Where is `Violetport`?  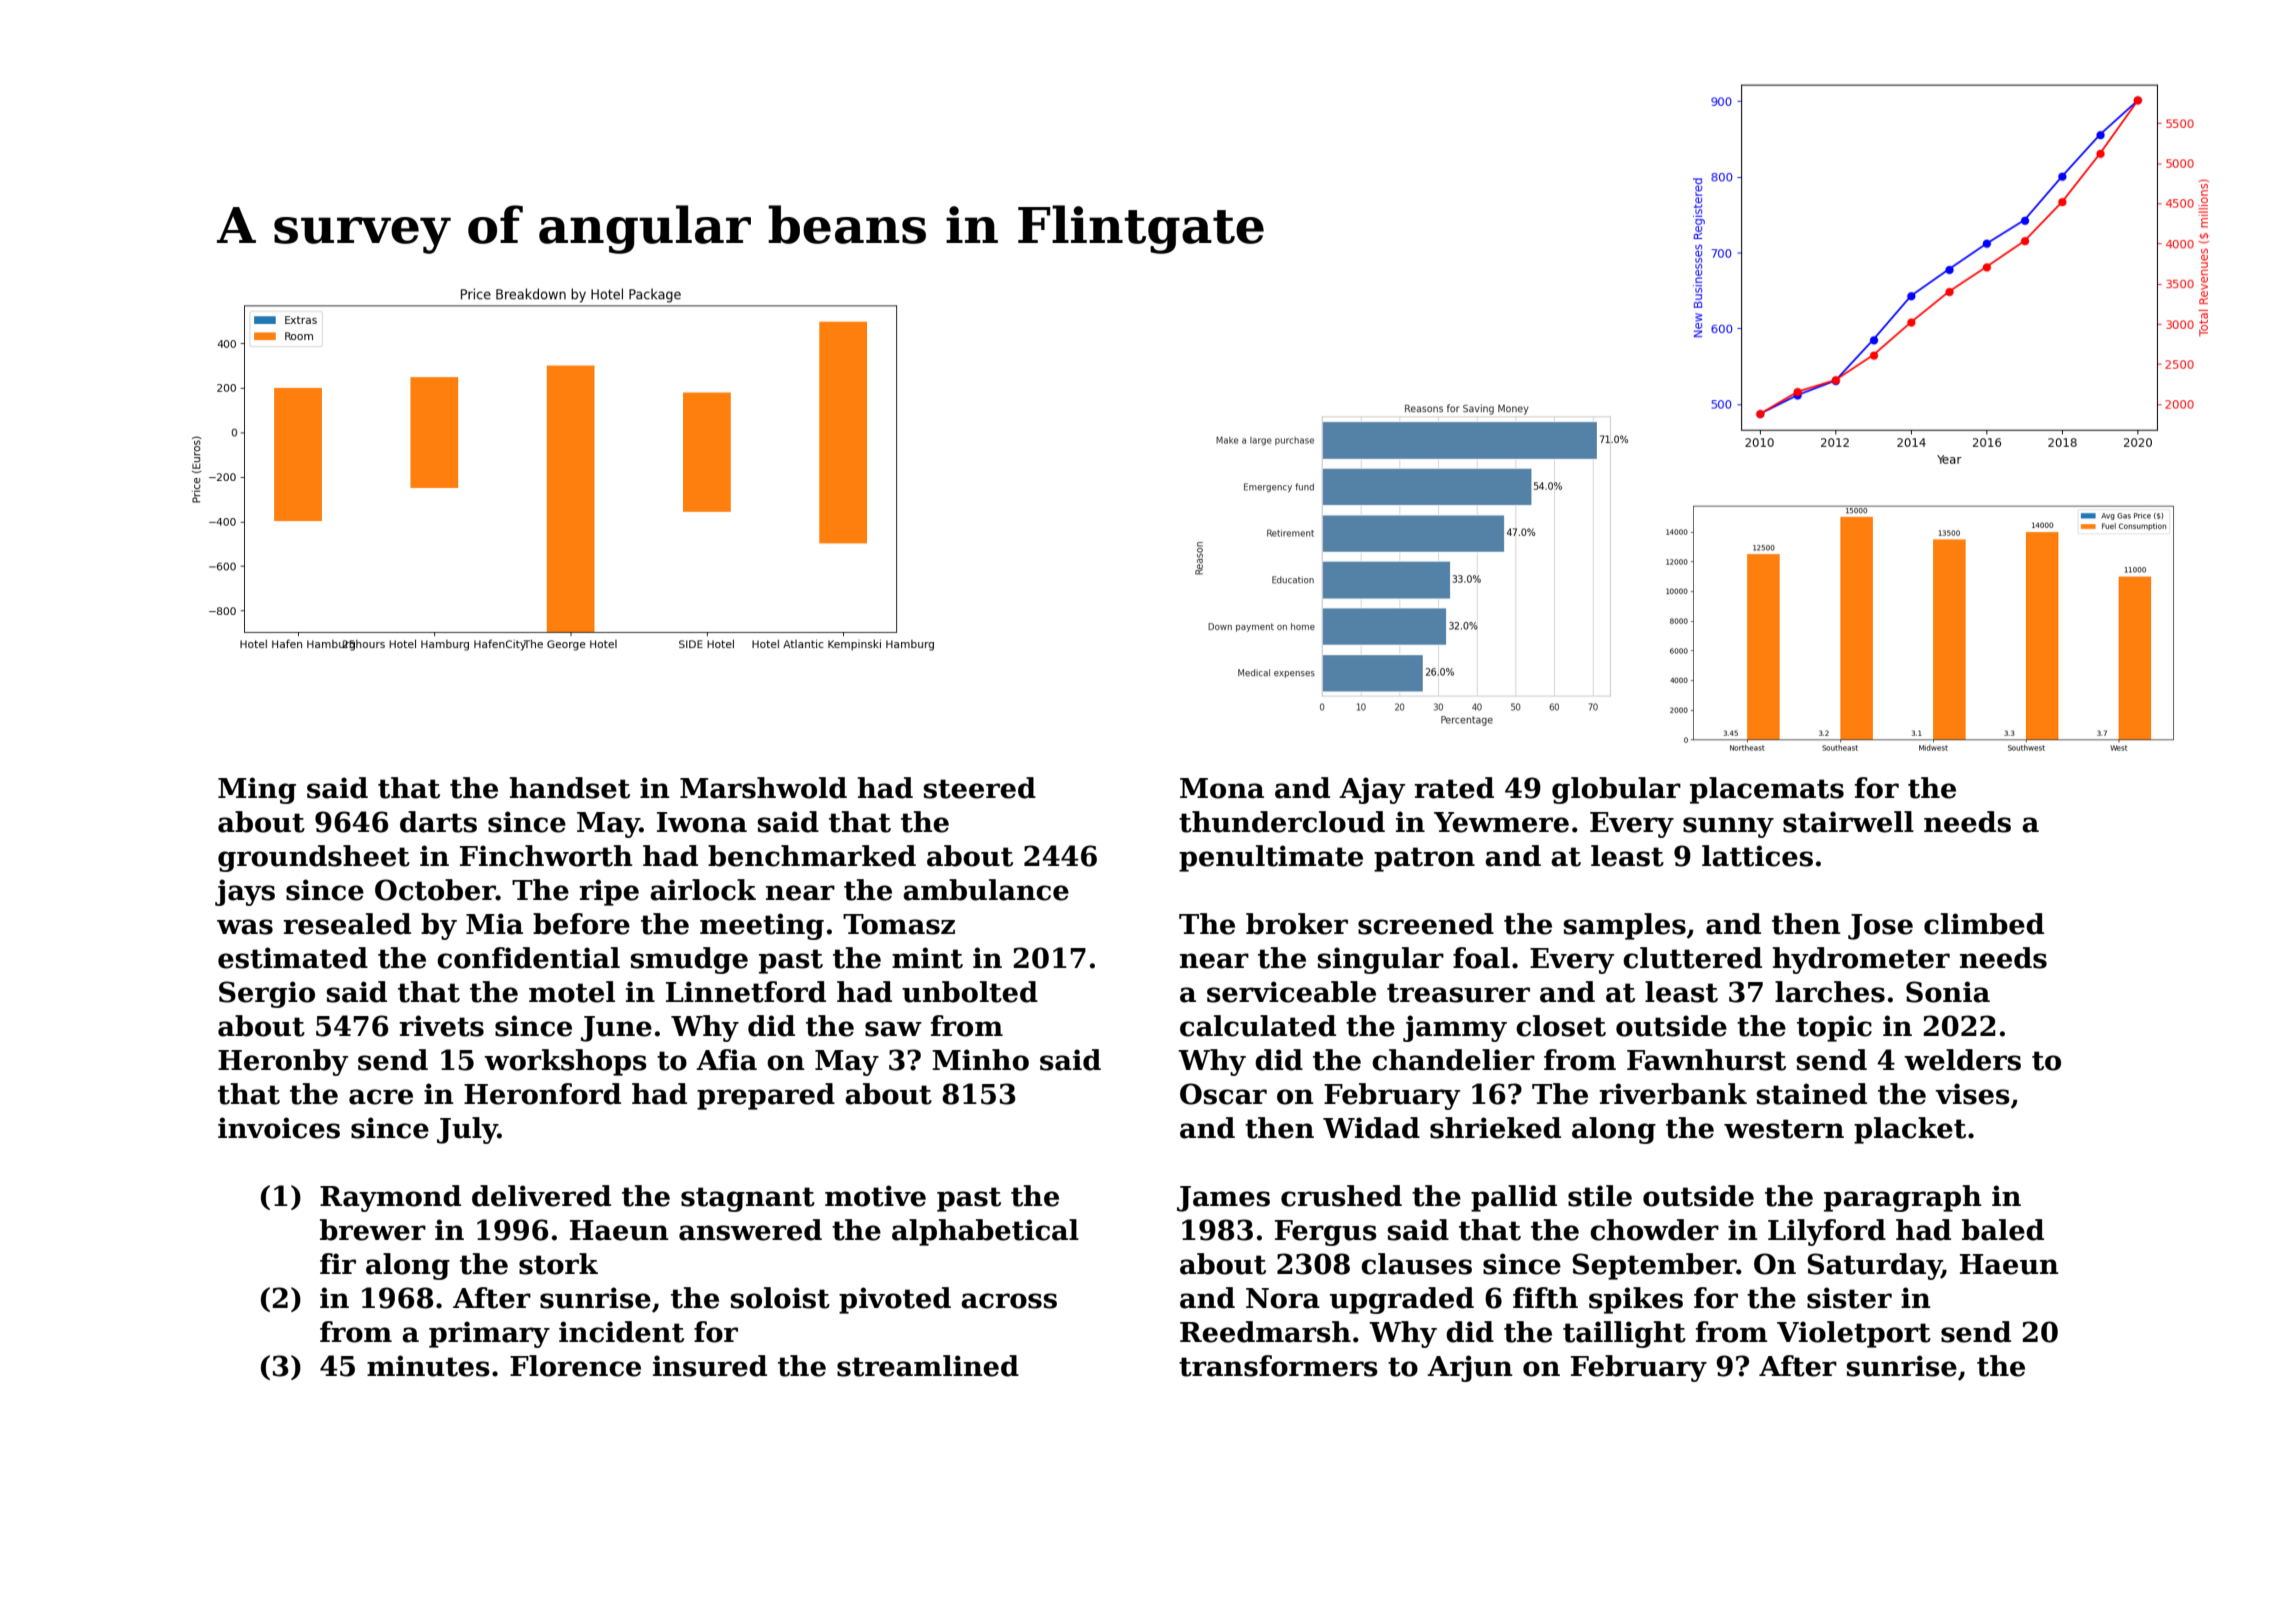
Violetport is located at coordinates (1854, 1334).
